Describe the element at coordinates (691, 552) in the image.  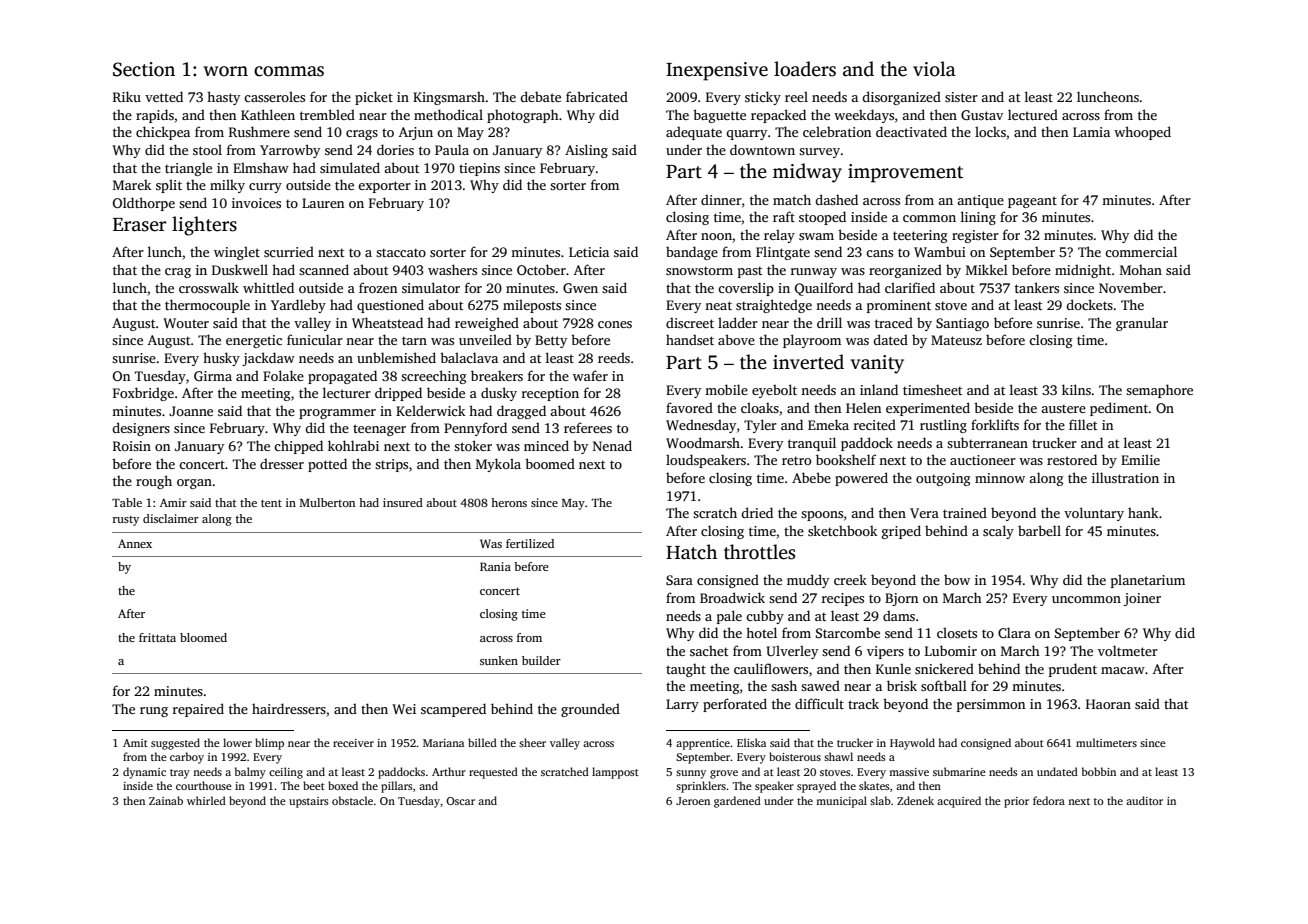
I see `Hatch` at that location.
